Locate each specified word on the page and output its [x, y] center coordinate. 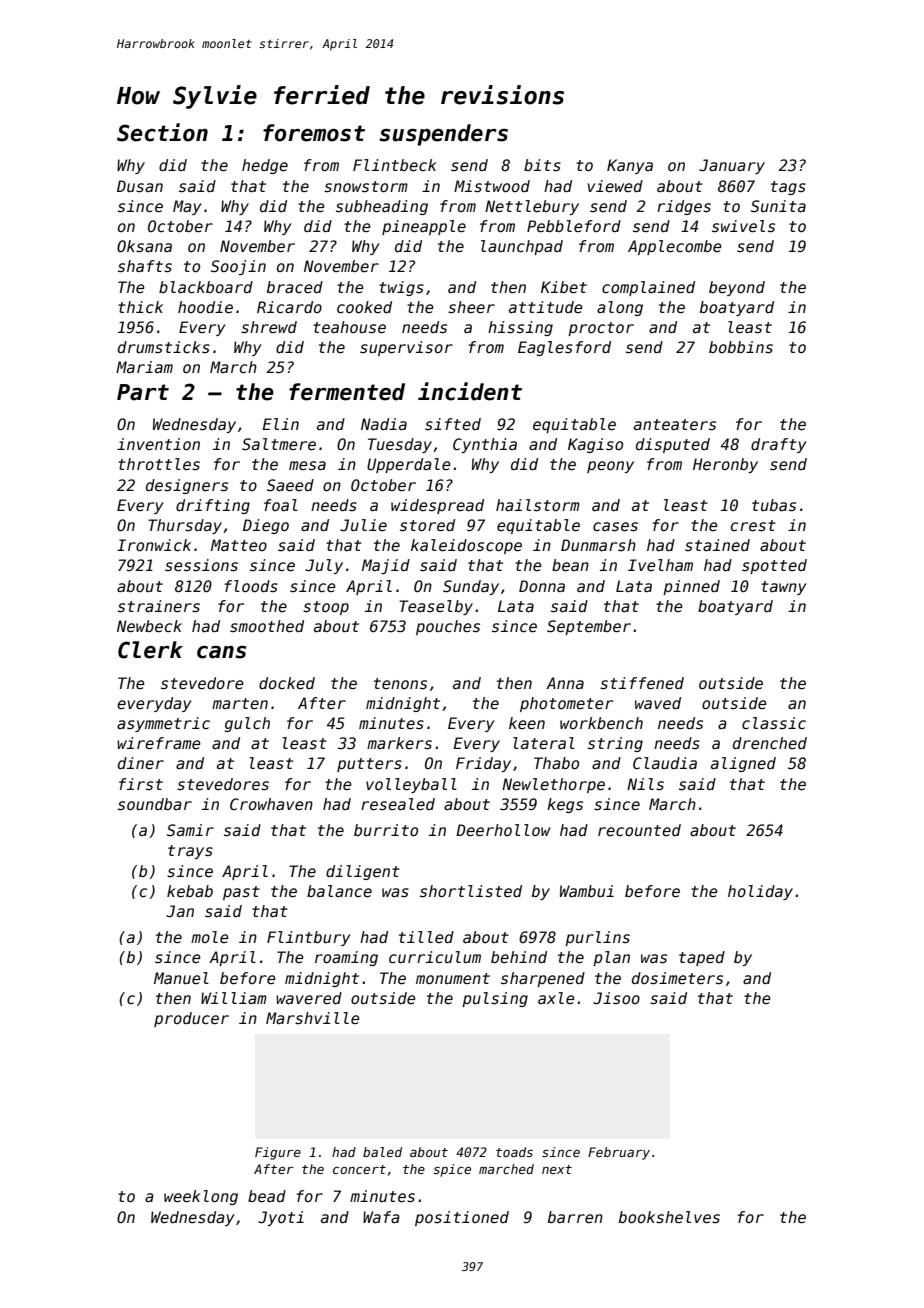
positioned [462, 1218]
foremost [314, 133]
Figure [278, 1153]
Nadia [384, 424]
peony [610, 467]
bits [542, 165]
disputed [673, 445]
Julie [363, 525]
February [619, 1153]
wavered [309, 998]
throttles [159, 464]
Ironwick [154, 545]
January [732, 166]
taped [702, 958]
